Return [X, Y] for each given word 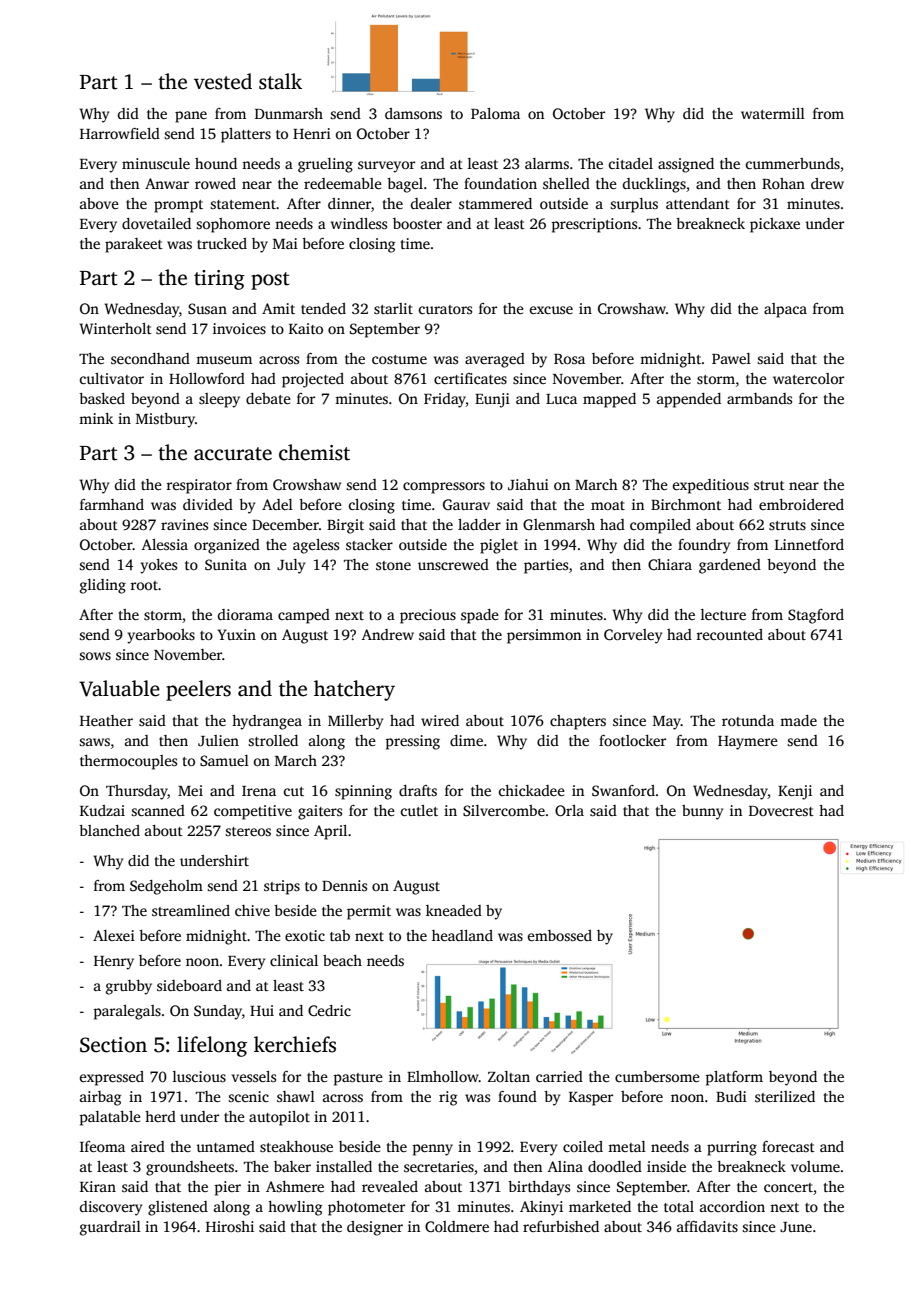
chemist [314, 452]
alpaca [785, 310]
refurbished [561, 1226]
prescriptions [594, 225]
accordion [732, 1206]
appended [689, 400]
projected [313, 380]
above [99, 203]
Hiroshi [230, 1226]
